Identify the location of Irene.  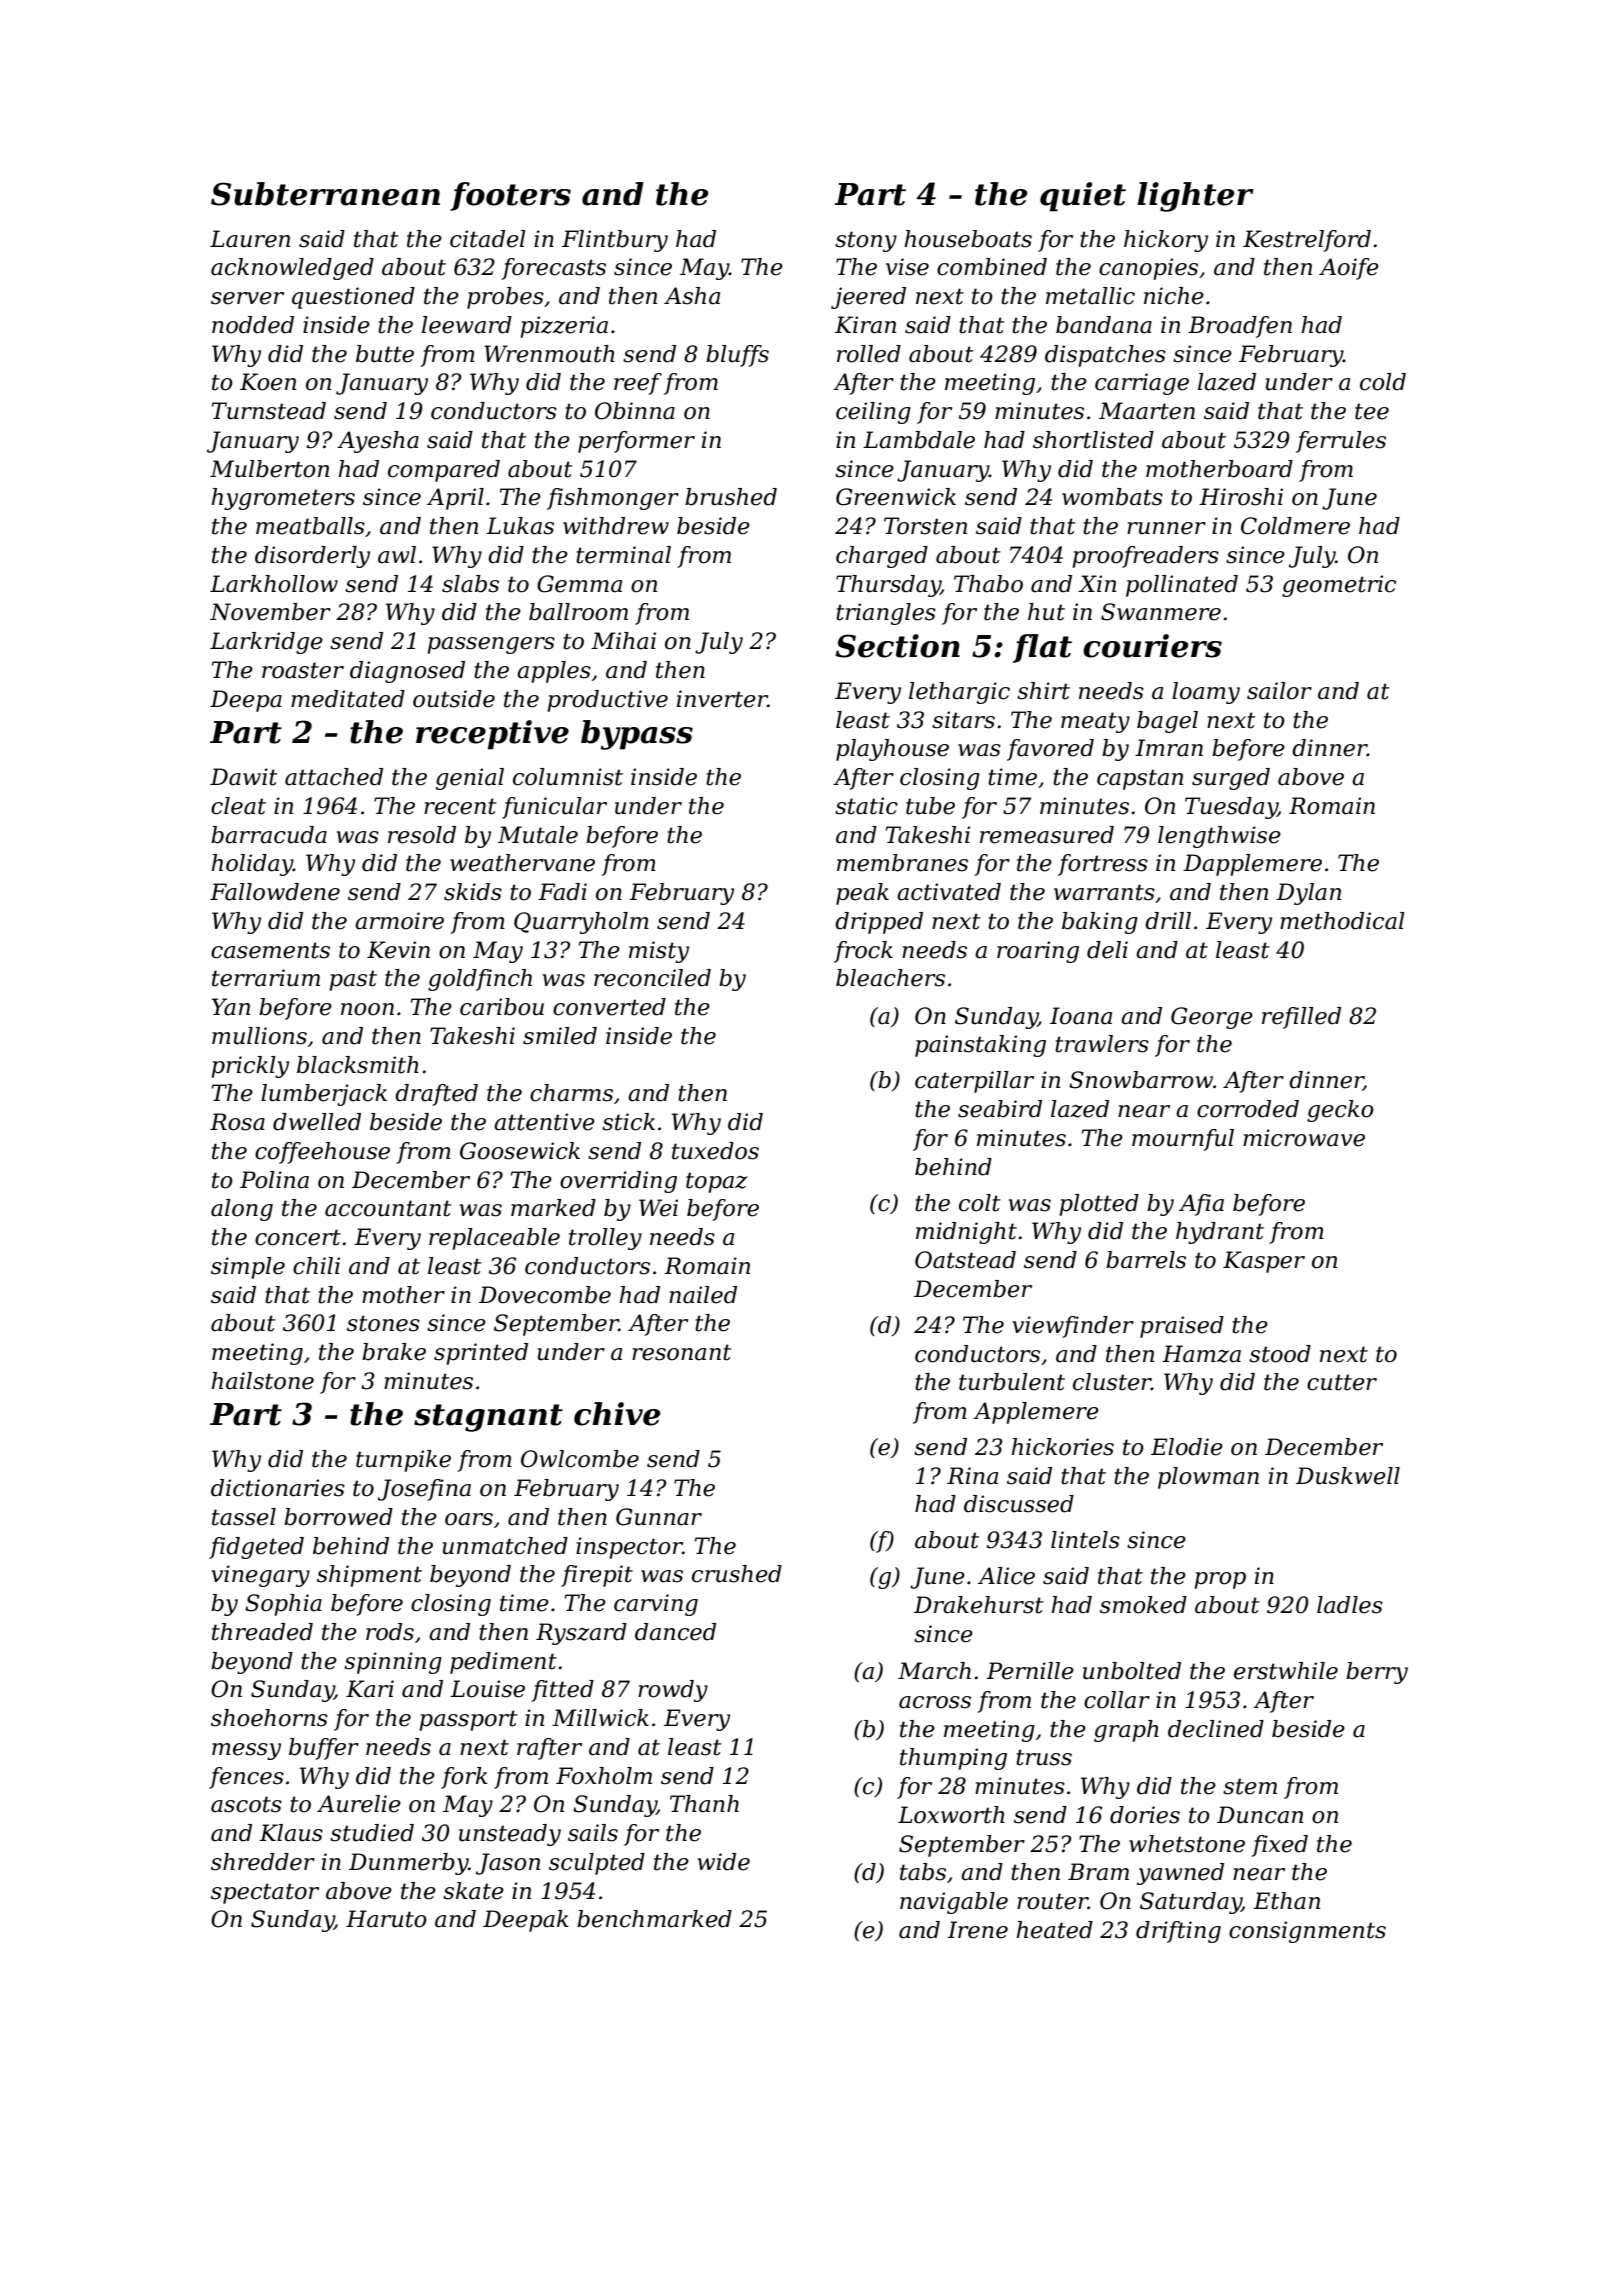
(977, 1930).
